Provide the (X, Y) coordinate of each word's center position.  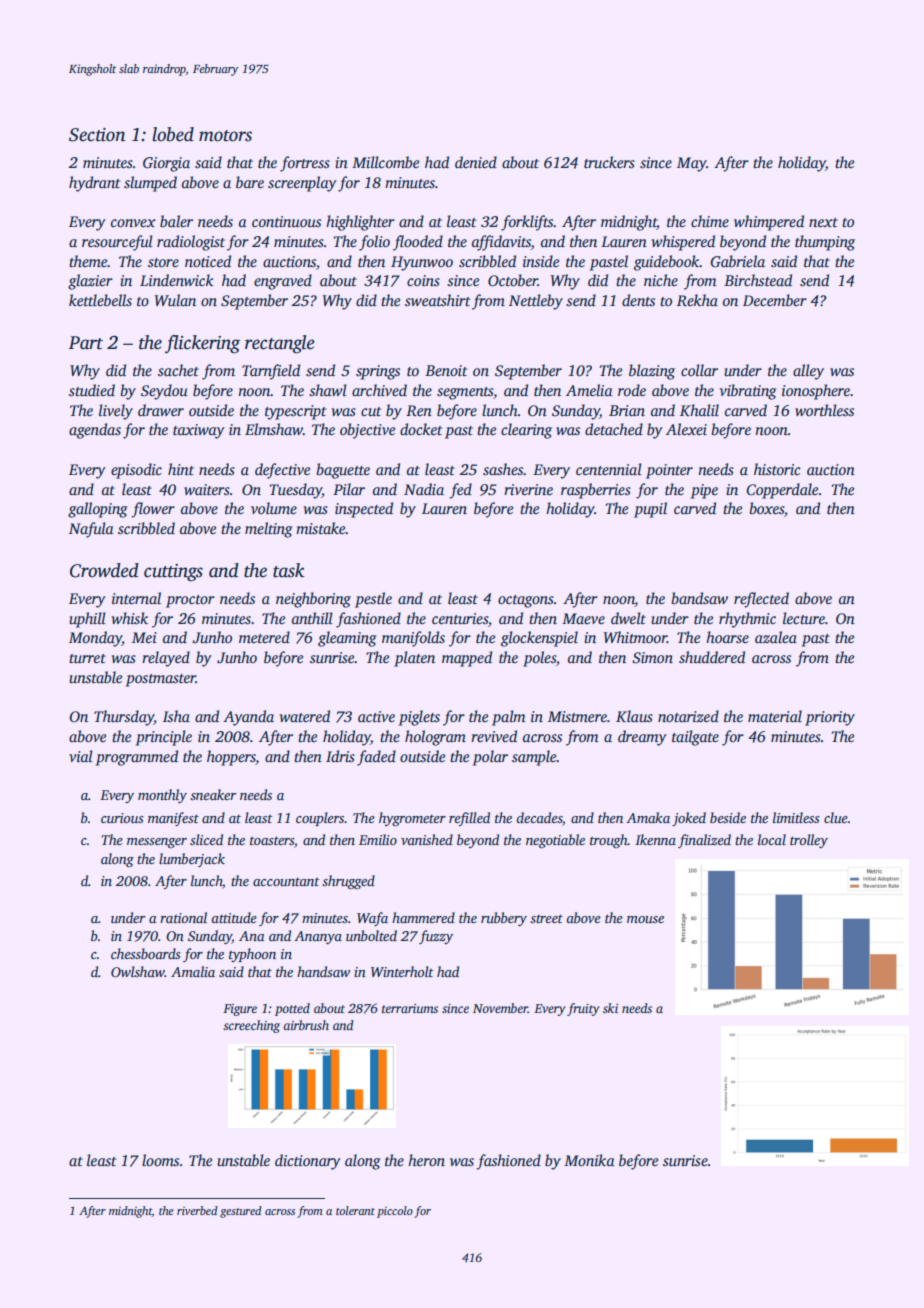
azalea (776, 637)
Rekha (697, 300)
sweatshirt (437, 300)
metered (264, 637)
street (546, 918)
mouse (645, 919)
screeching (251, 1026)
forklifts (527, 223)
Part (85, 343)
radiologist (191, 243)
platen (414, 659)
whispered (683, 243)
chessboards (146, 953)
